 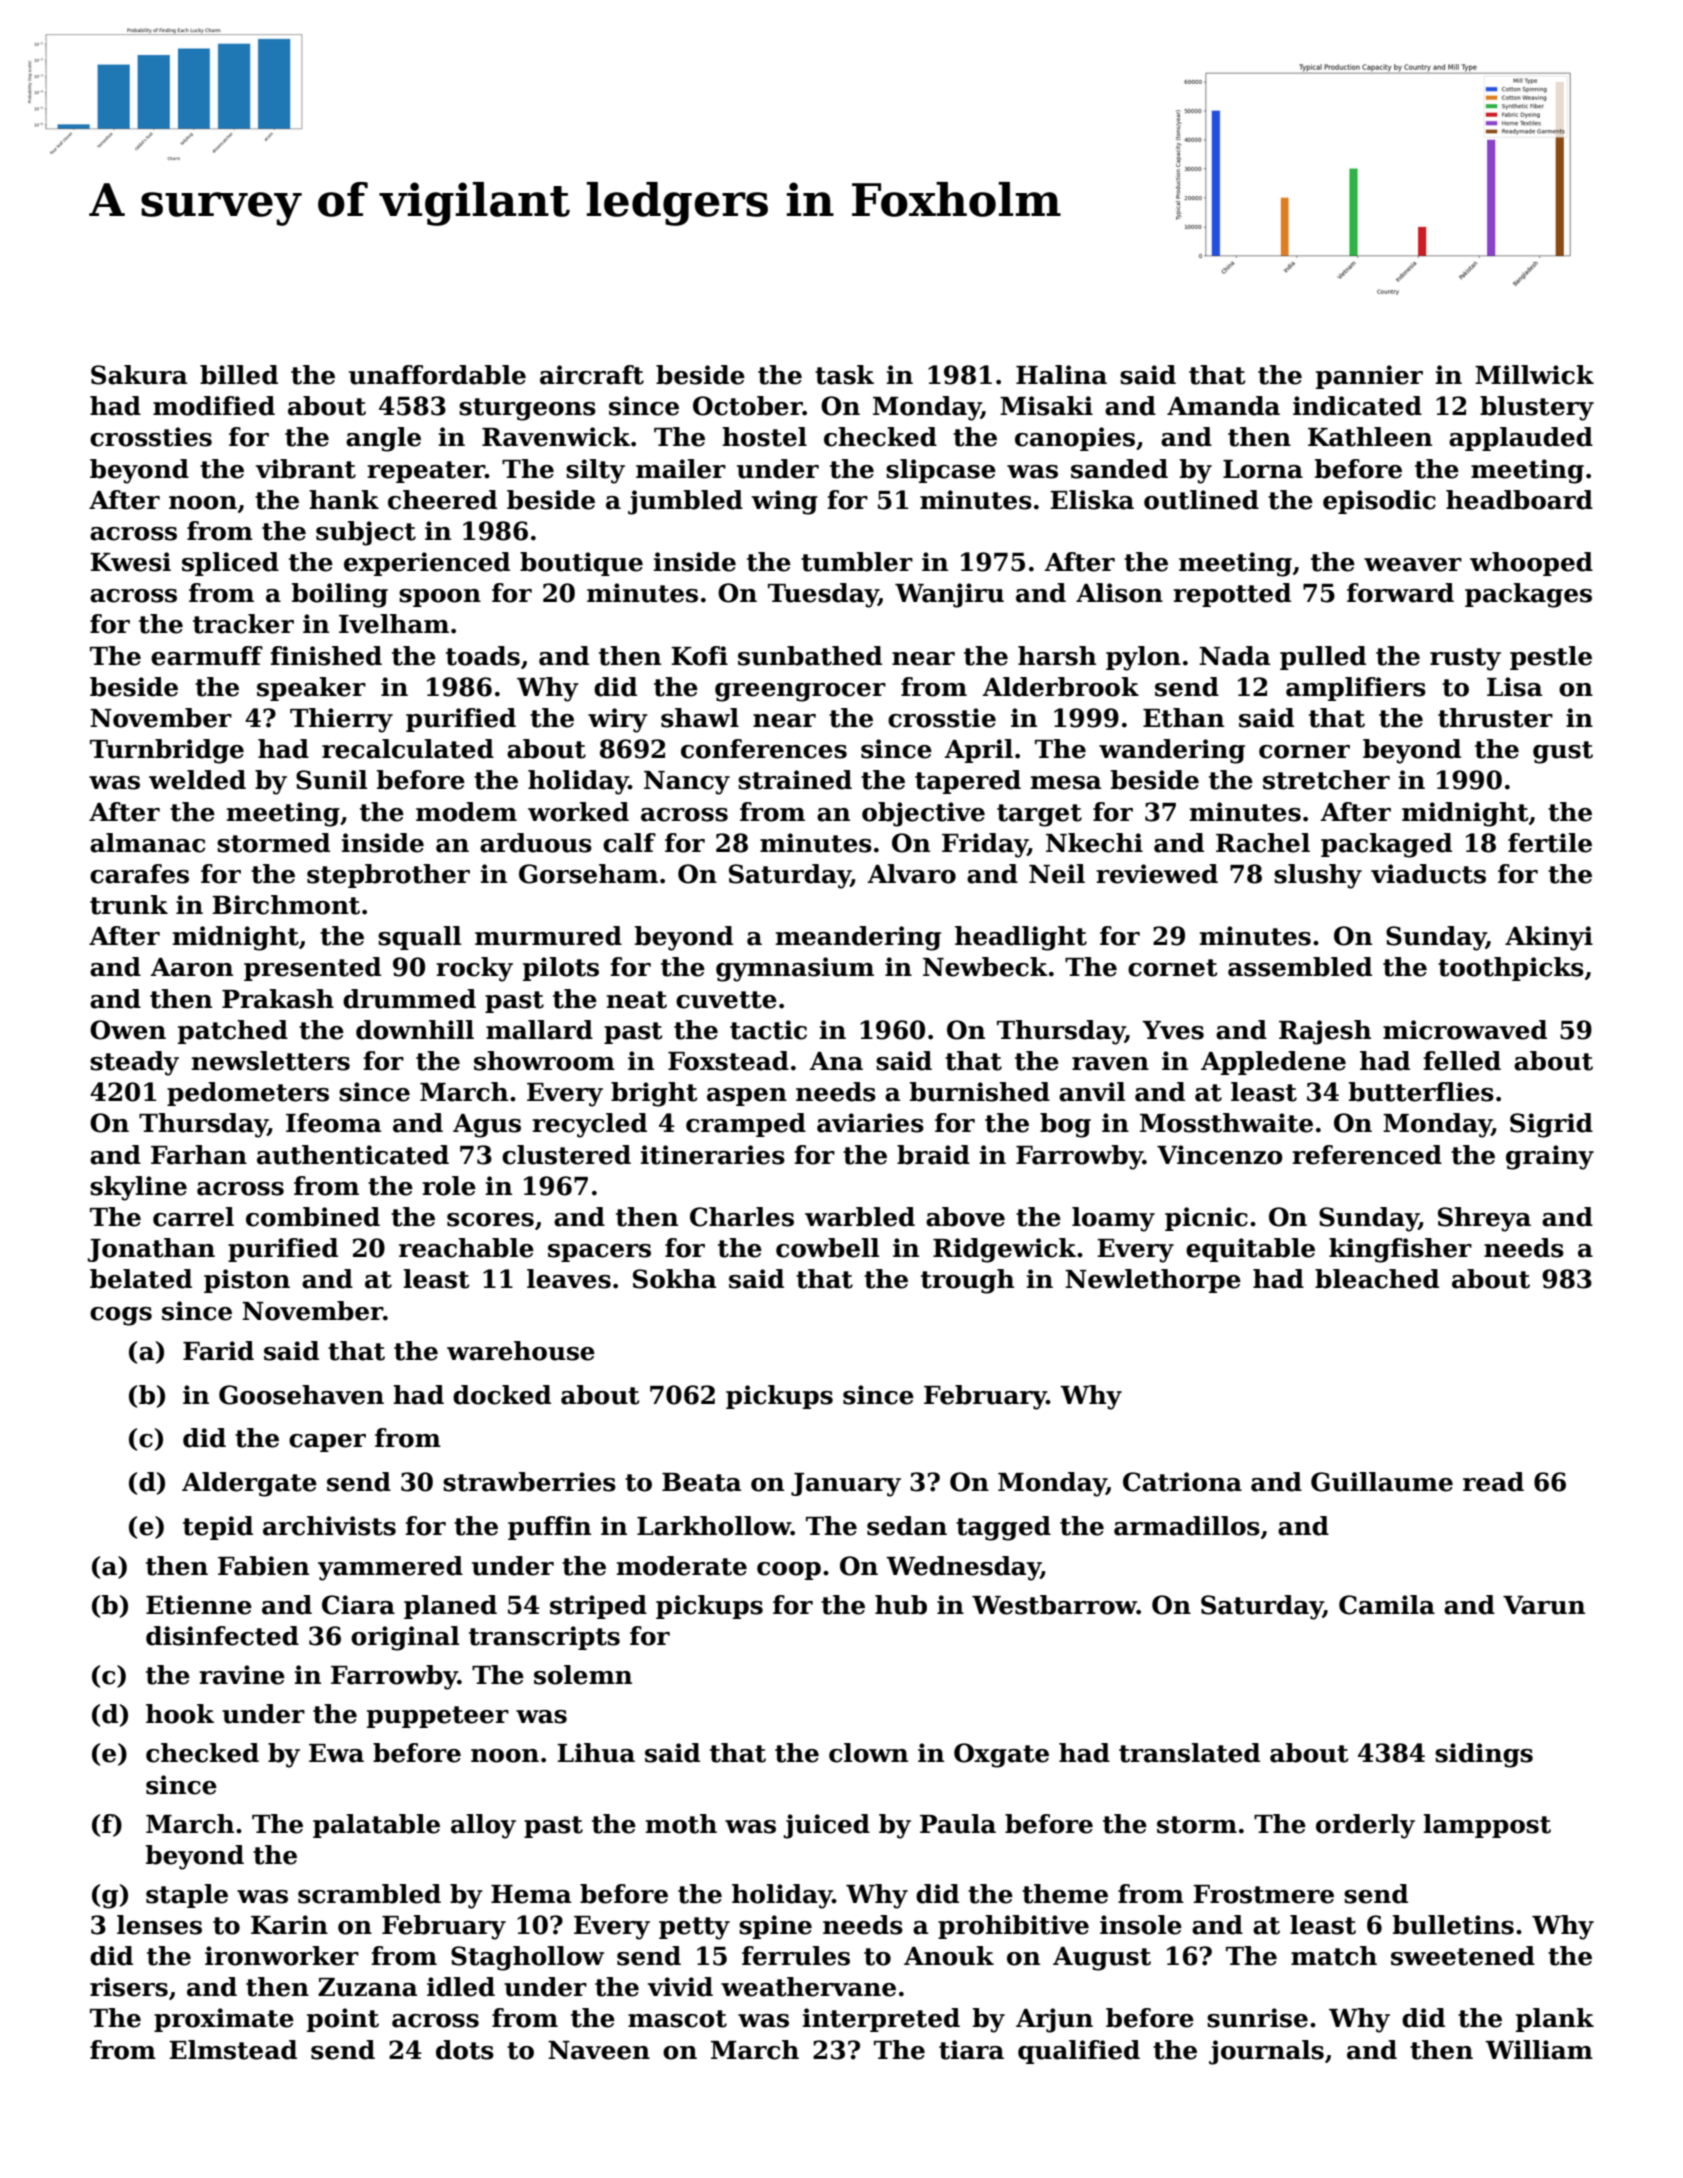 What do you see at coordinates (270, 1061) in the screenshot?
I see `newsletters` at bounding box center [270, 1061].
